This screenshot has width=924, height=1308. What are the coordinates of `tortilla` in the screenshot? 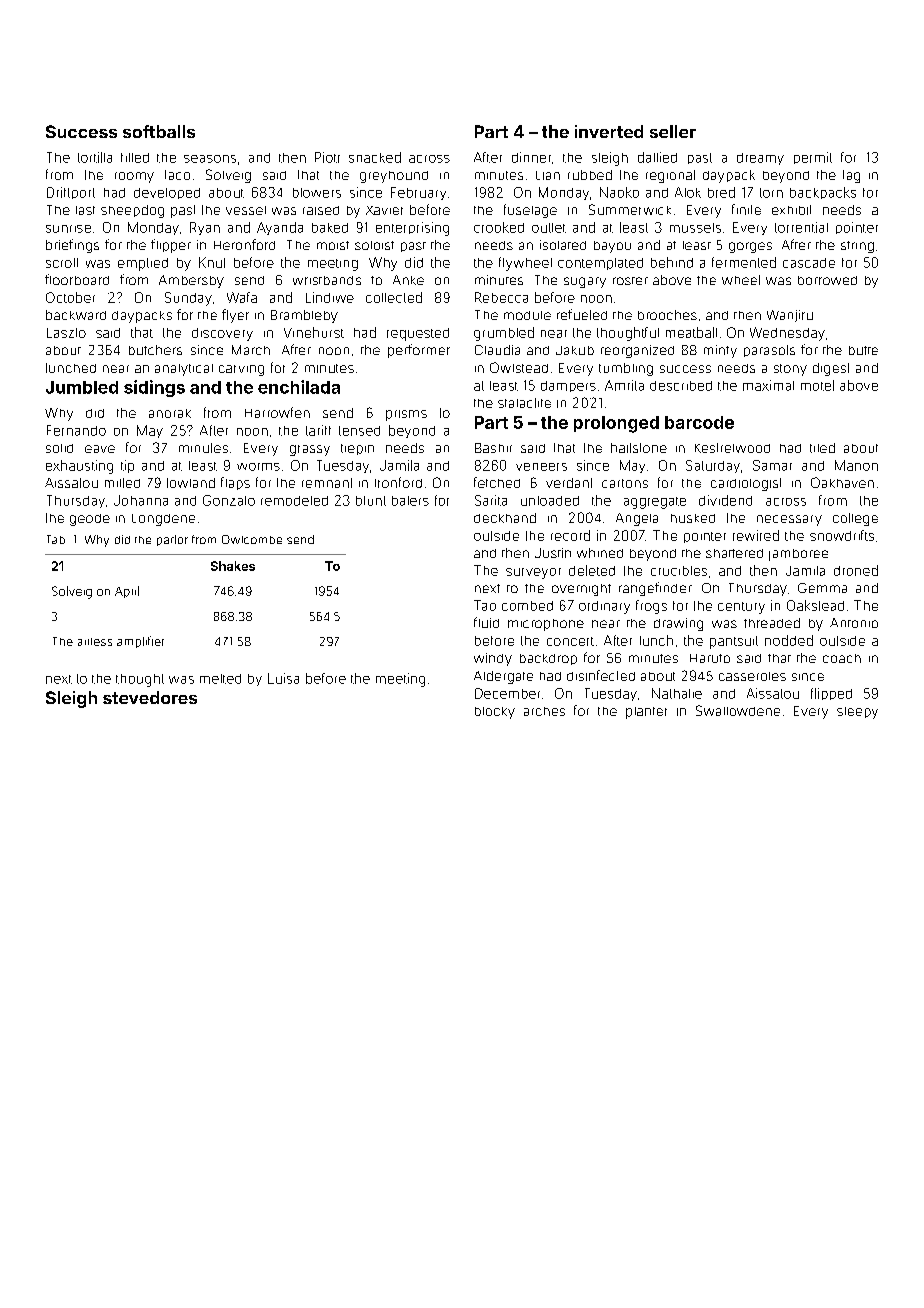 It's located at (95, 157).
